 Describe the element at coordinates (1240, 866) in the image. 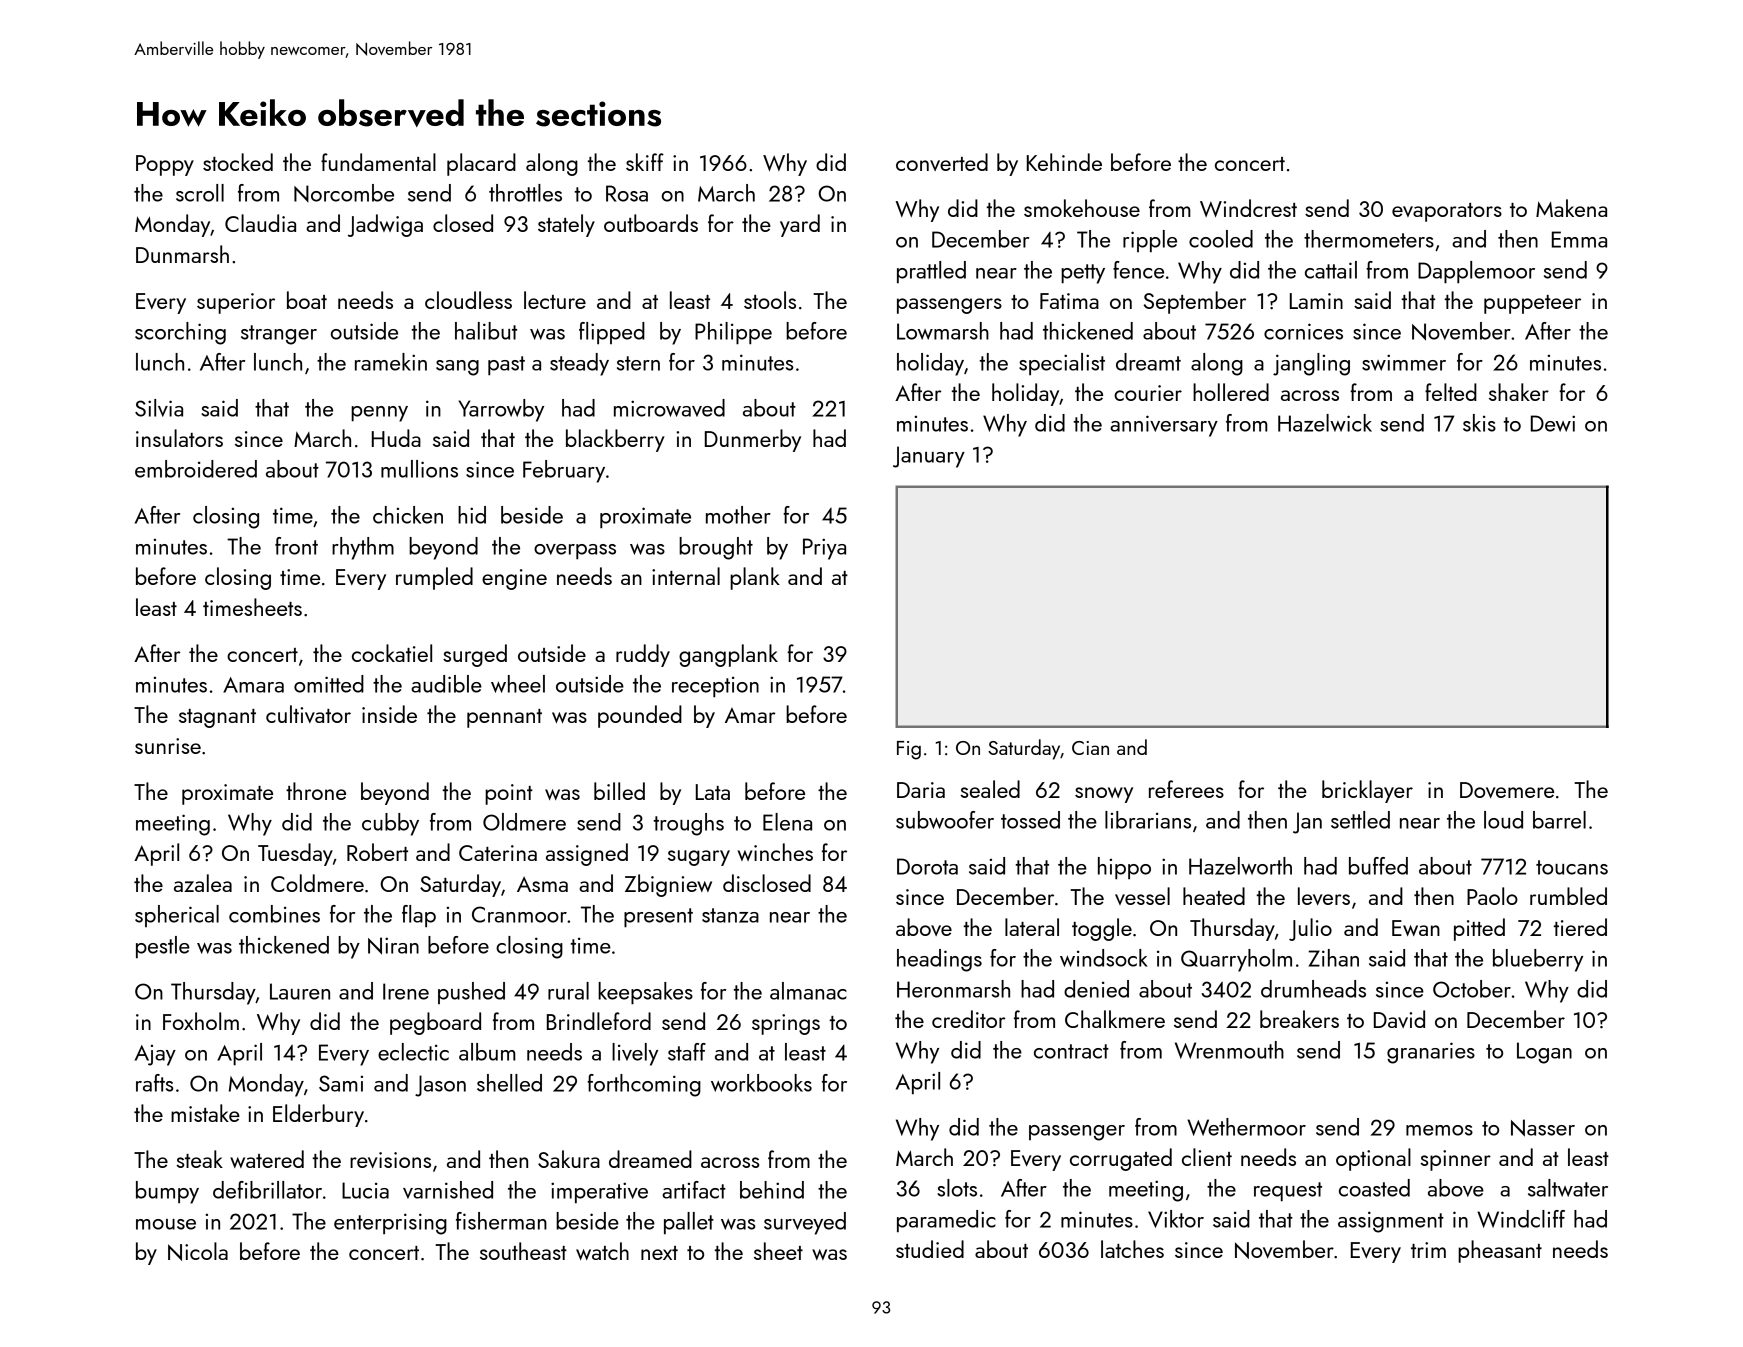

I see `Hazelworth` at that location.
